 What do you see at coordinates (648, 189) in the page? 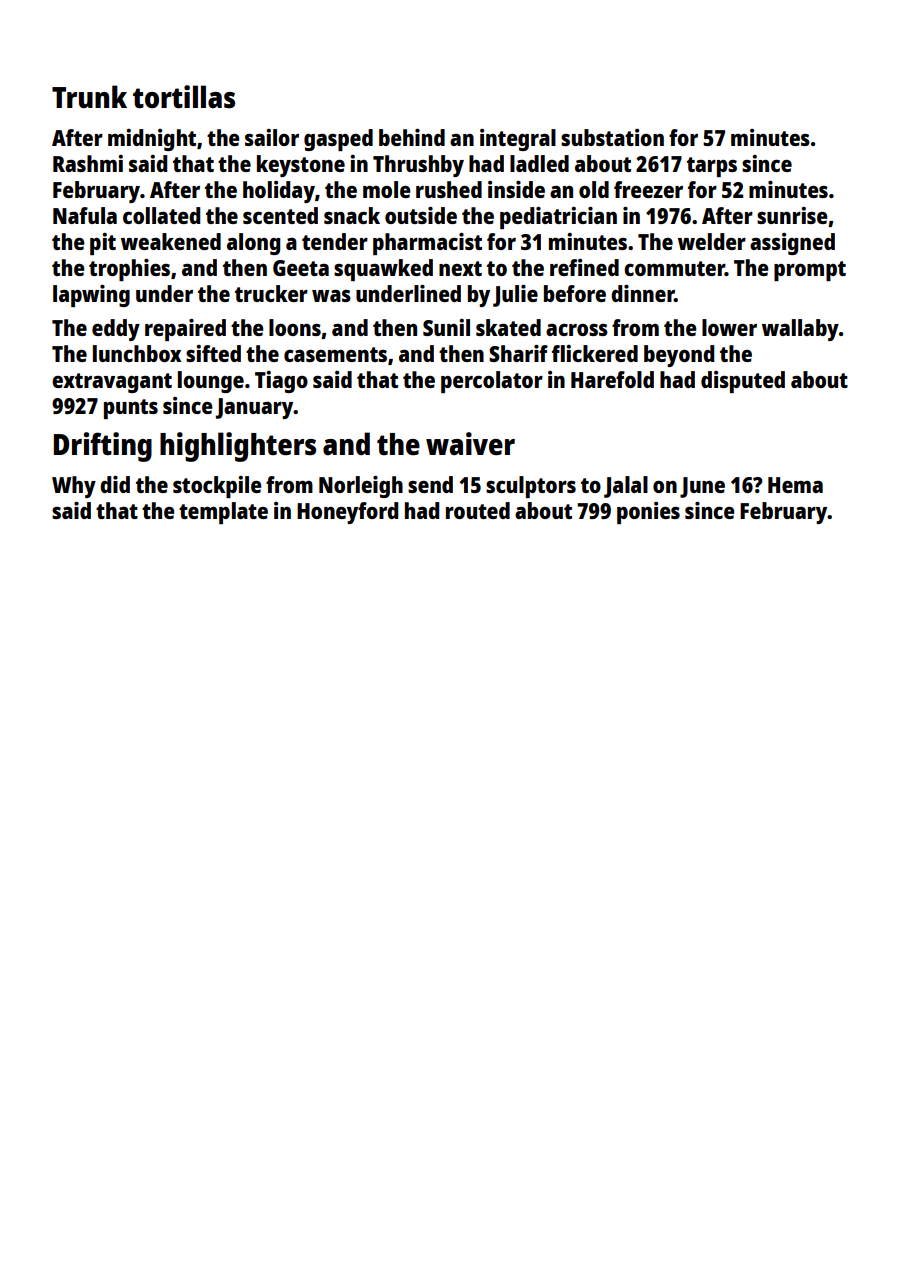
I see `freezer` at bounding box center [648, 189].
